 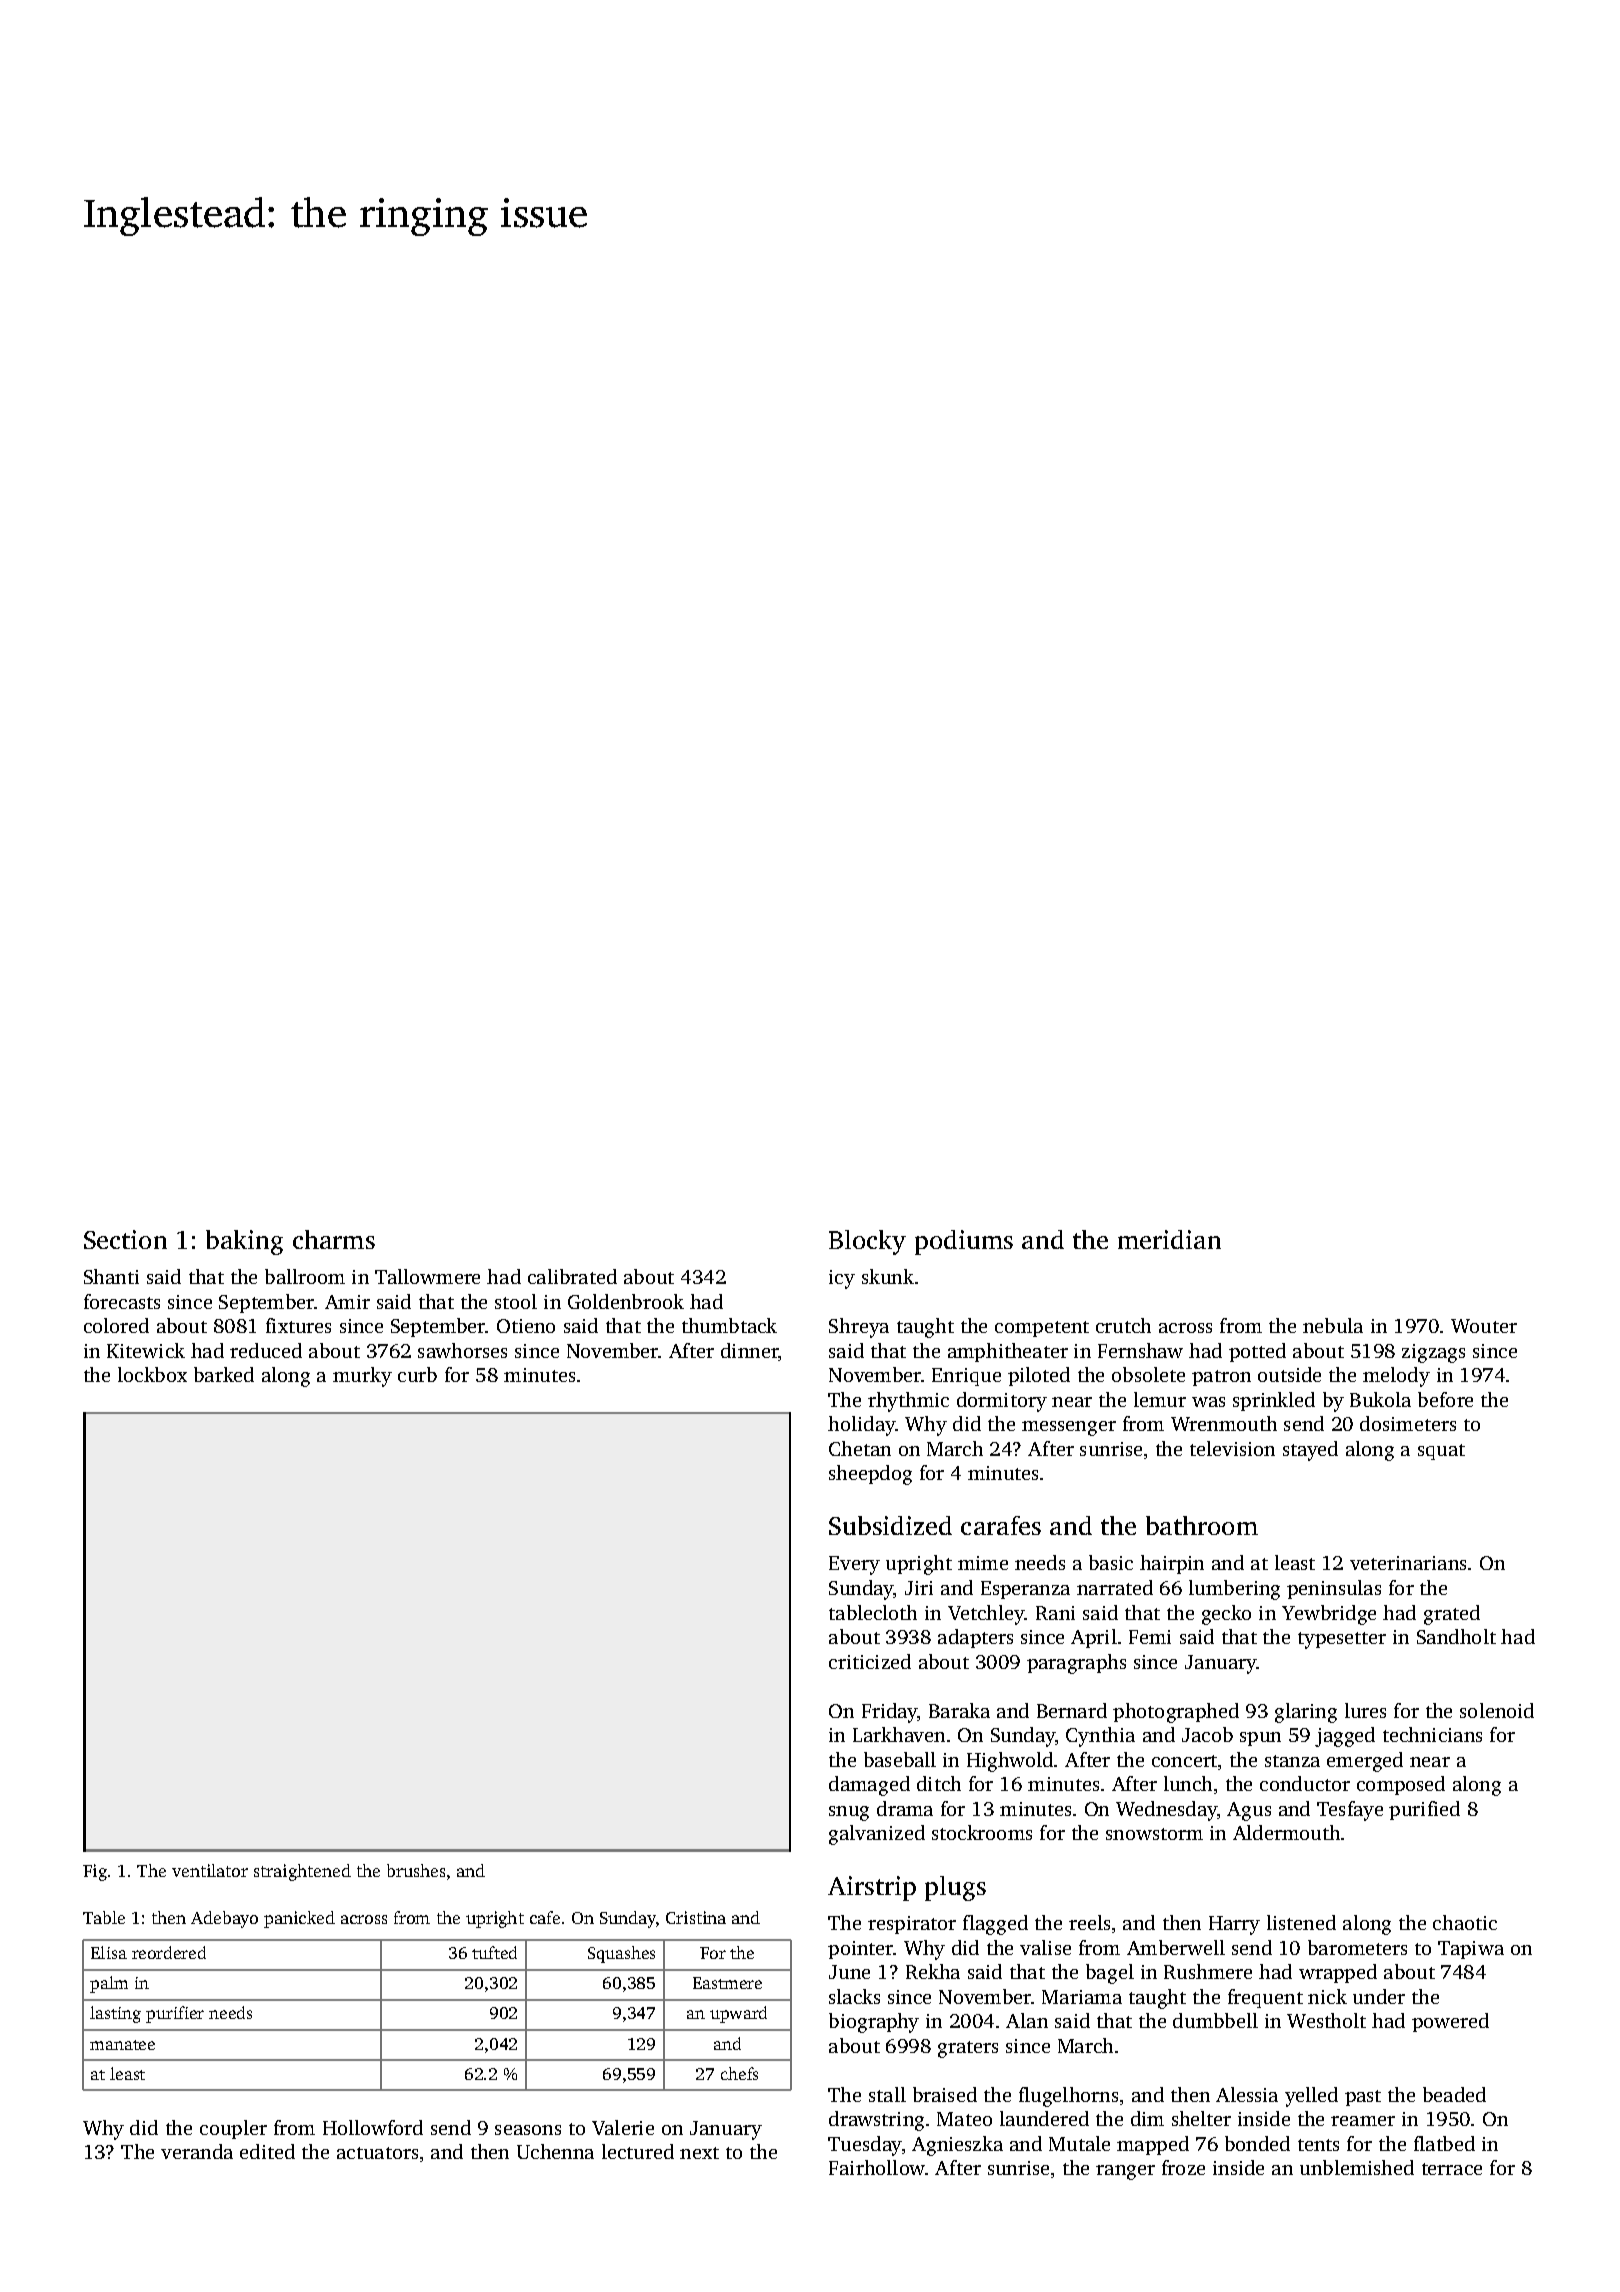 I want to click on ballroom, so click(x=305, y=1276).
